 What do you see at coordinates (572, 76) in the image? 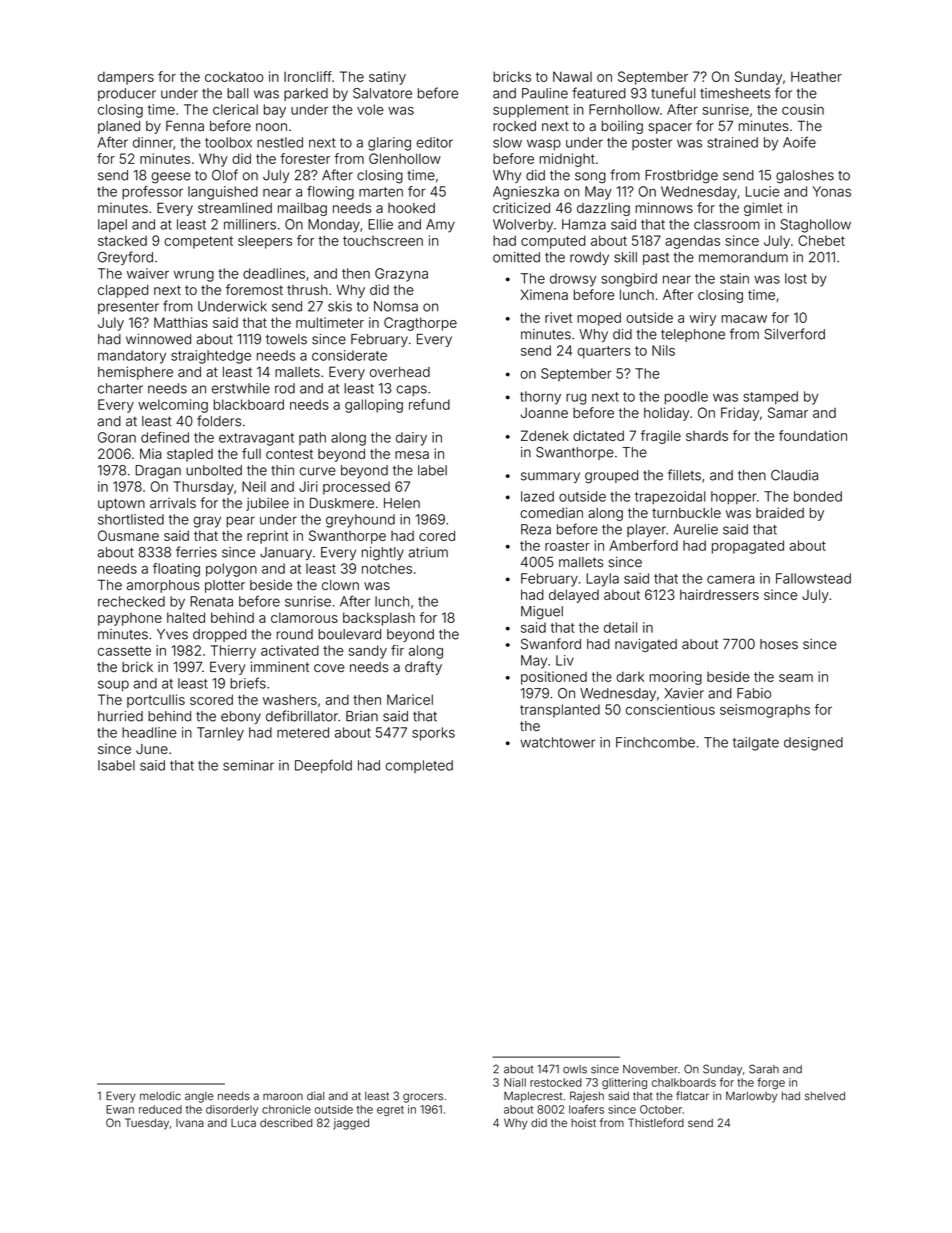
I see `Nawal` at bounding box center [572, 76].
